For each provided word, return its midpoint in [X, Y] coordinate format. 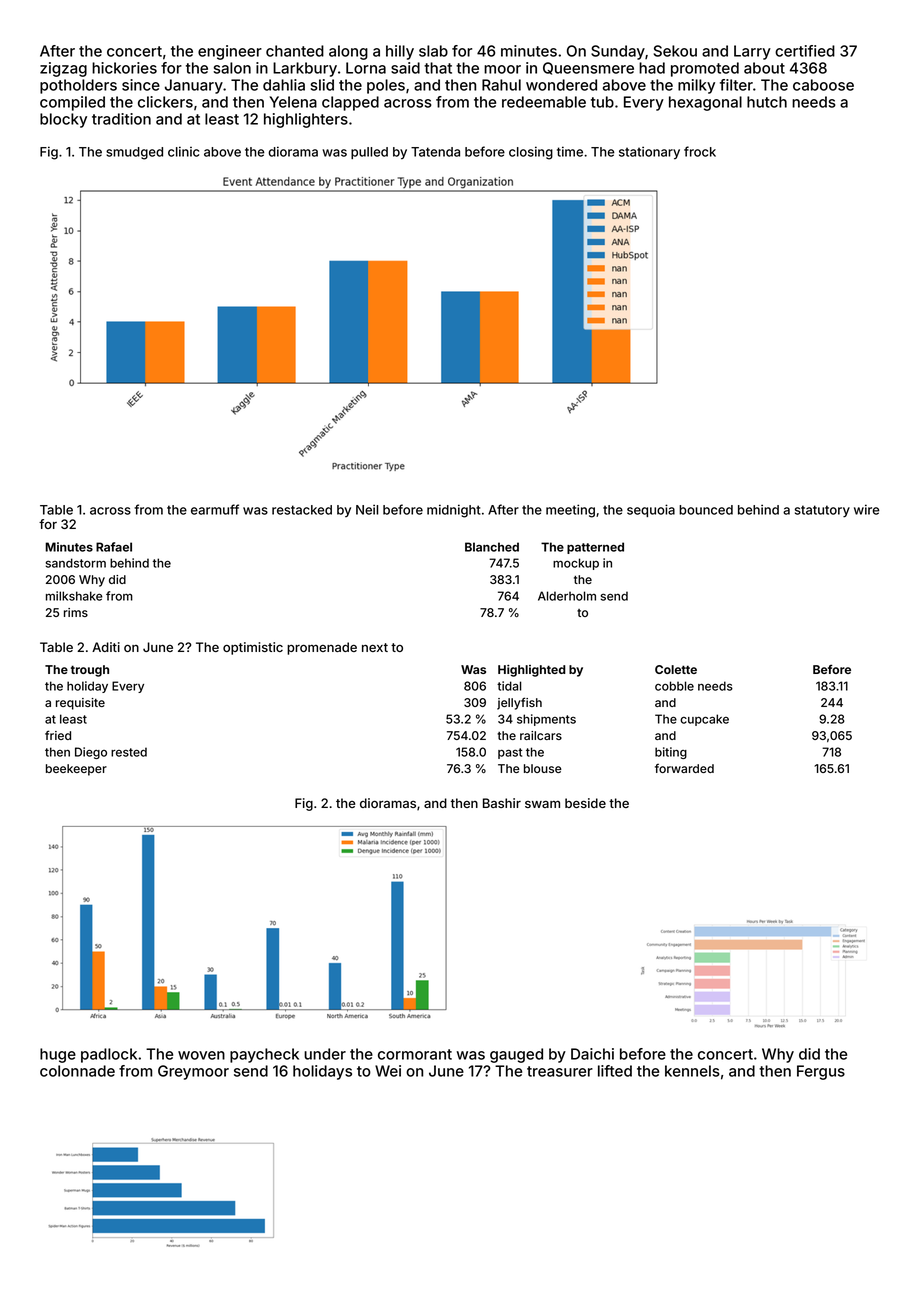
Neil [367, 509]
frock [700, 151]
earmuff [215, 509]
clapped [350, 103]
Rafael [114, 547]
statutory [822, 511]
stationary [649, 153]
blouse [543, 768]
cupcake [704, 720]
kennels [692, 1071]
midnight [454, 511]
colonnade [77, 1071]
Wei [388, 1071]
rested [129, 752]
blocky [63, 120]
